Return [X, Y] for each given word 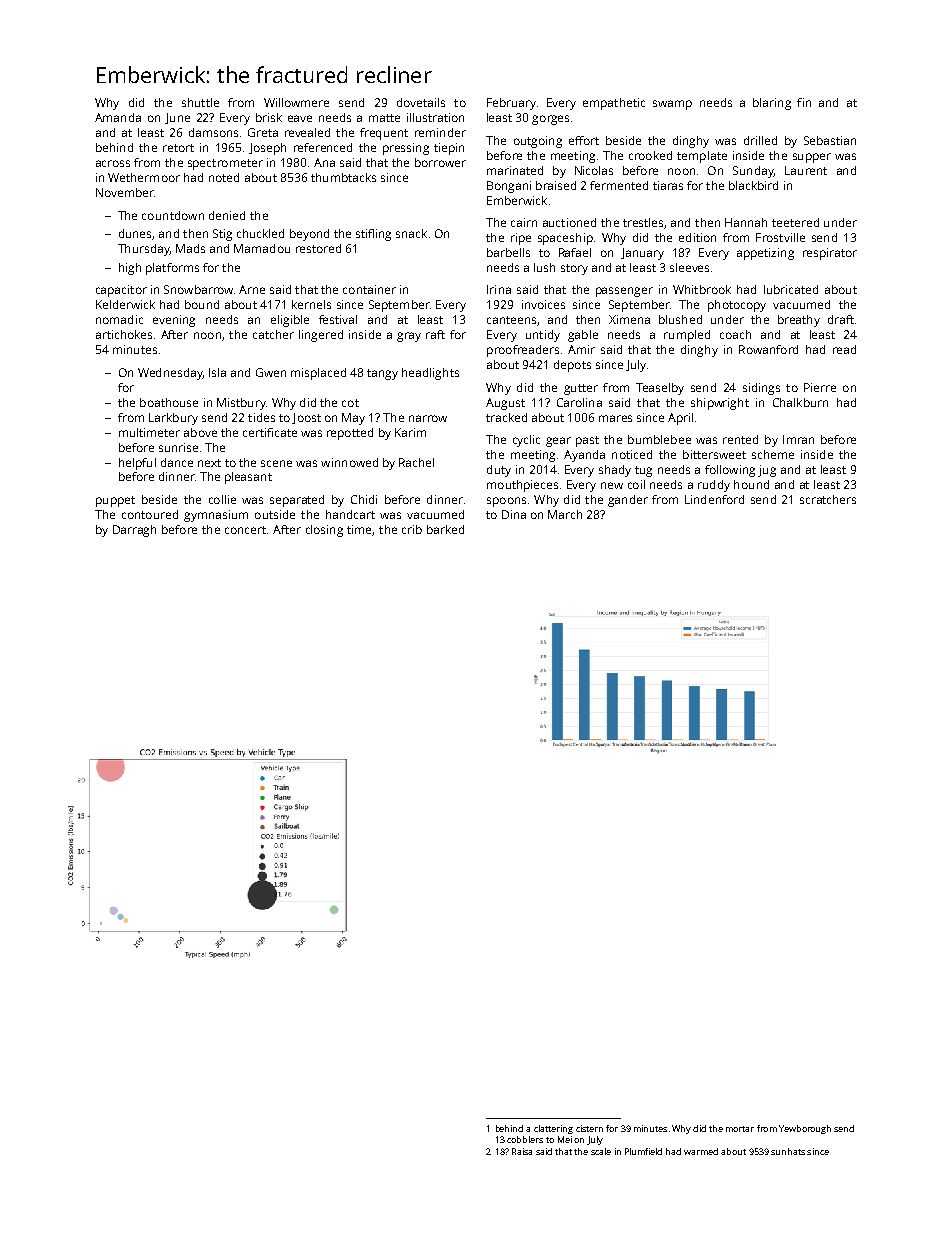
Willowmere [296, 102]
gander [628, 501]
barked [445, 529]
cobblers [525, 1139]
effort [584, 140]
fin [804, 102]
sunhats [788, 1151]
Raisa [522, 1151]
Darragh [134, 531]
